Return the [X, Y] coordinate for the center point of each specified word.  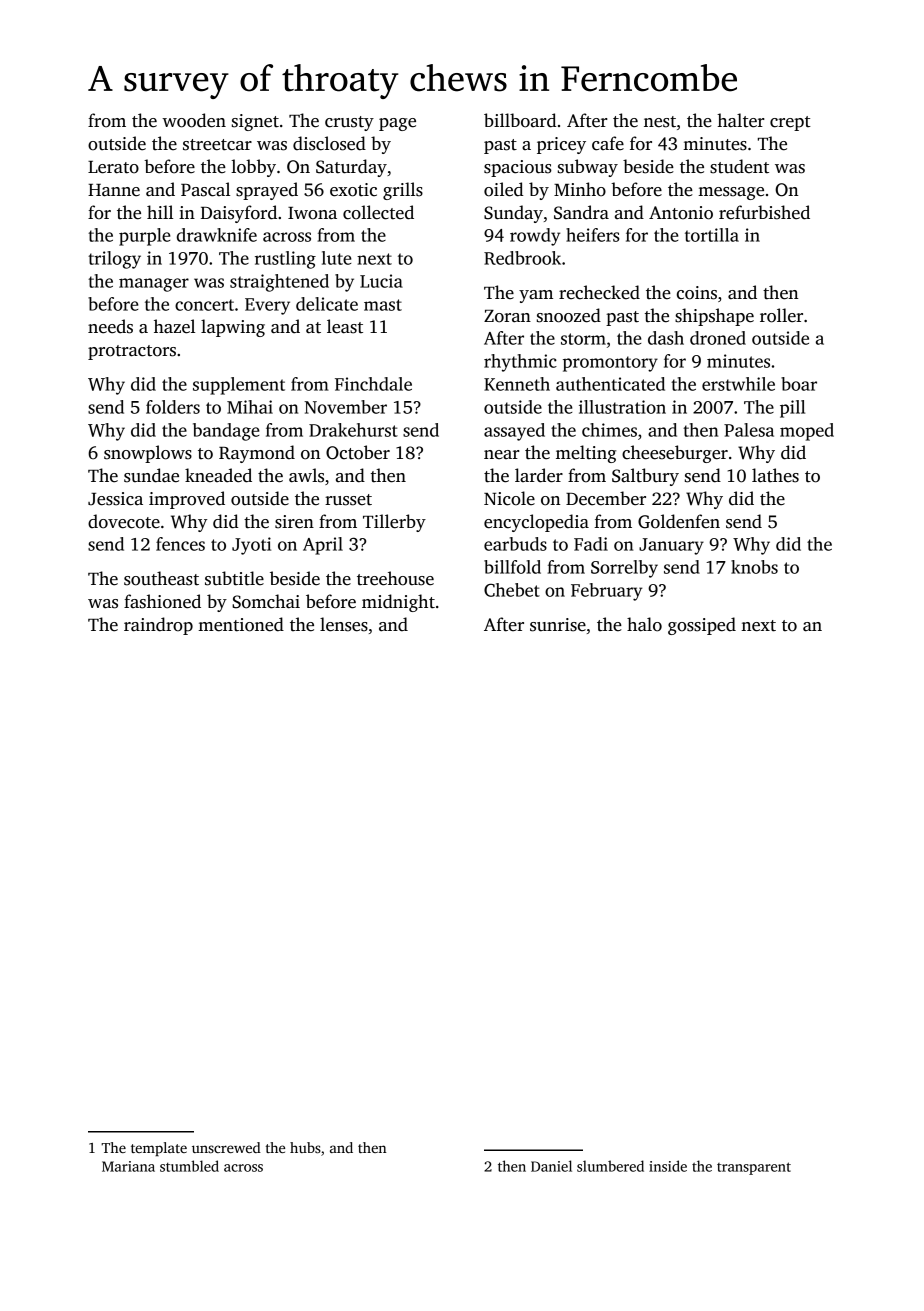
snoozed [569, 315]
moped [807, 432]
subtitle [234, 578]
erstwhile [738, 384]
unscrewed [226, 1147]
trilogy [114, 260]
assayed [514, 432]
